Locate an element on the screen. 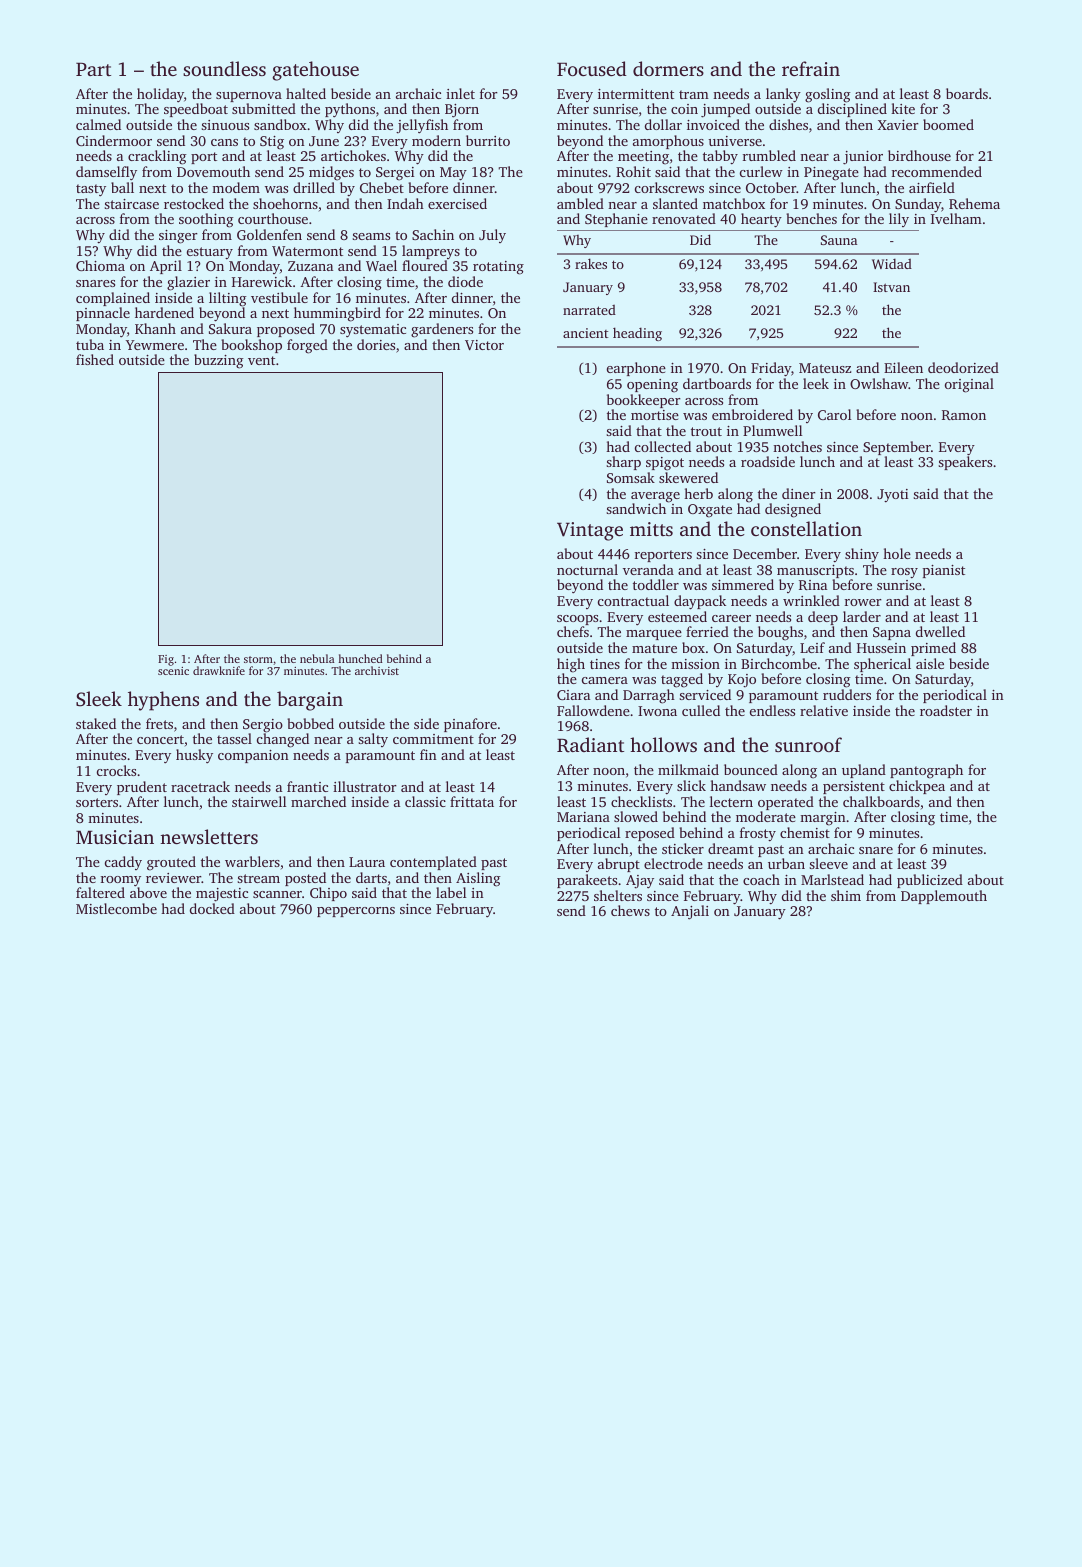 This screenshot has width=1082, height=1567. rakes is located at coordinates (591, 263).
